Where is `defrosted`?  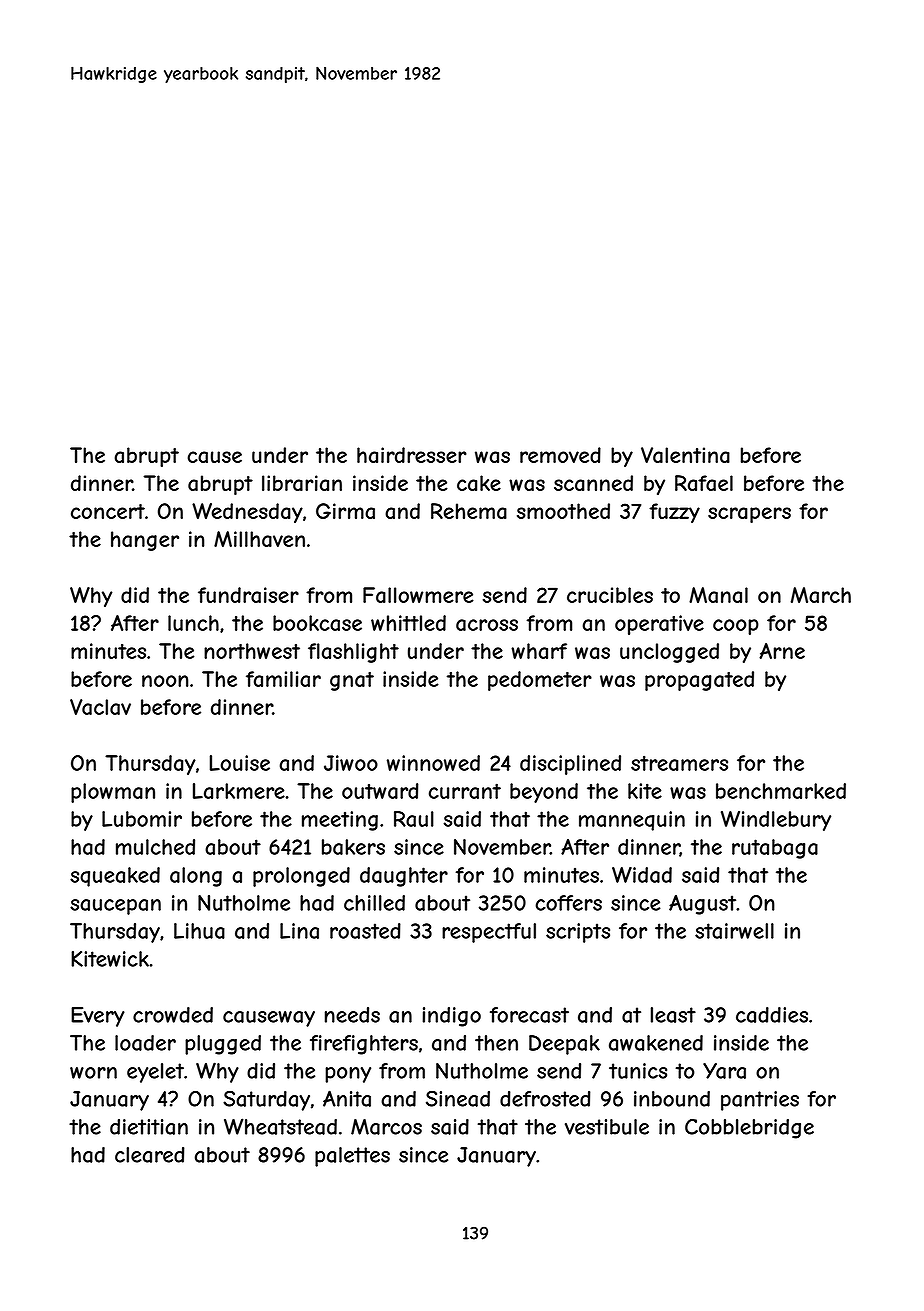 defrosted is located at coordinates (545, 1099).
